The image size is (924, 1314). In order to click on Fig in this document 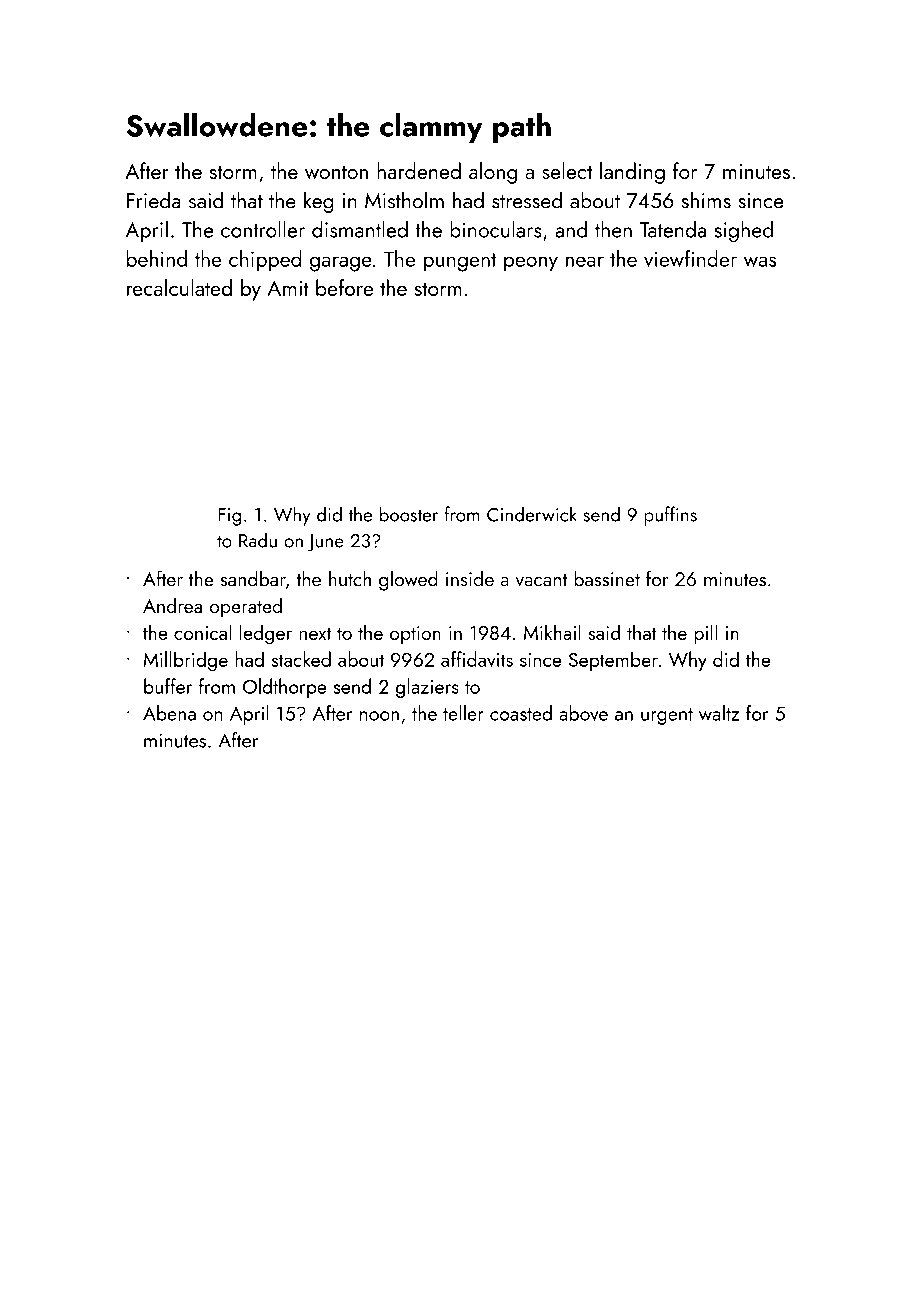, I will do `click(229, 517)`.
